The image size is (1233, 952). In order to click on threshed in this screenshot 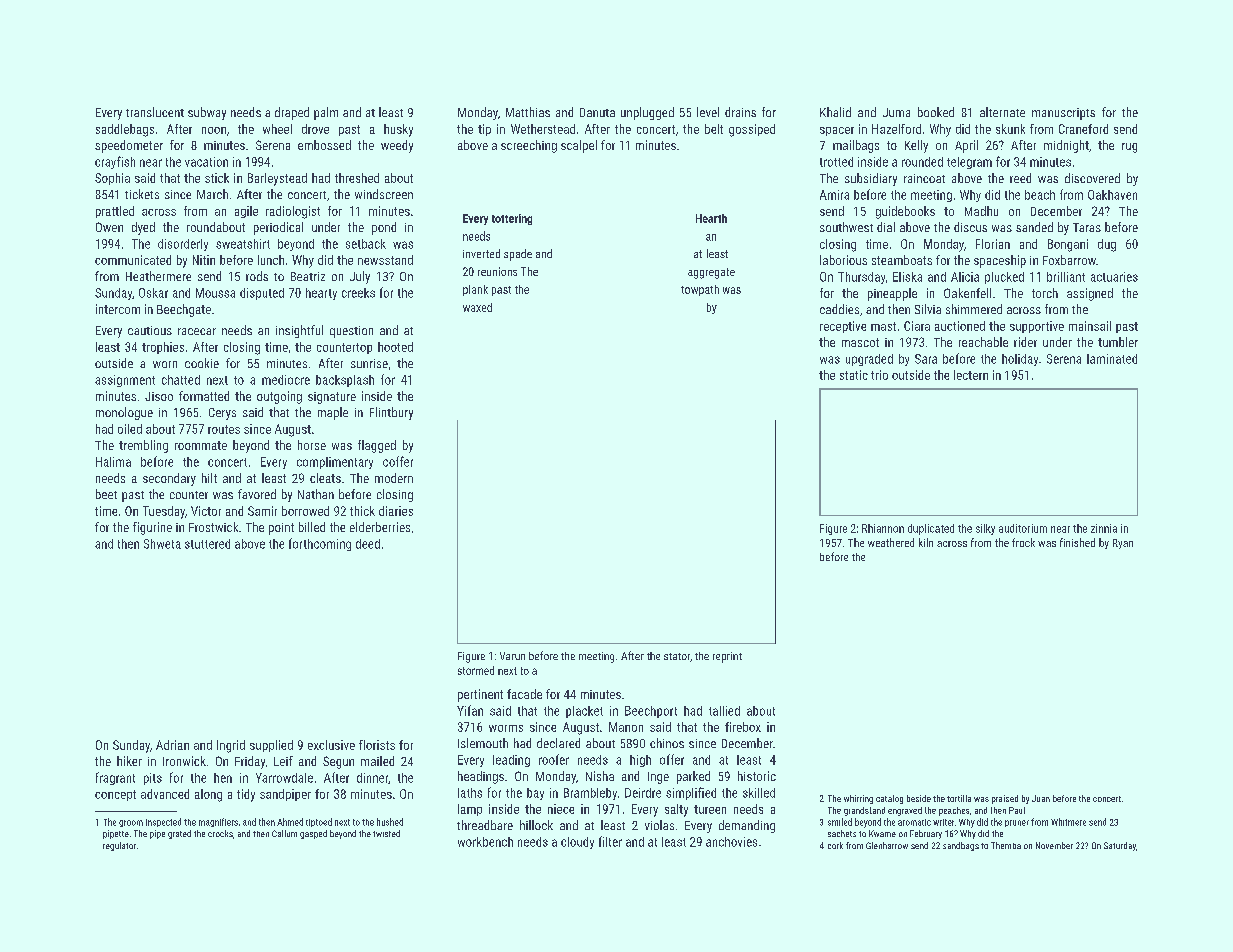, I will do `click(357, 178)`.
